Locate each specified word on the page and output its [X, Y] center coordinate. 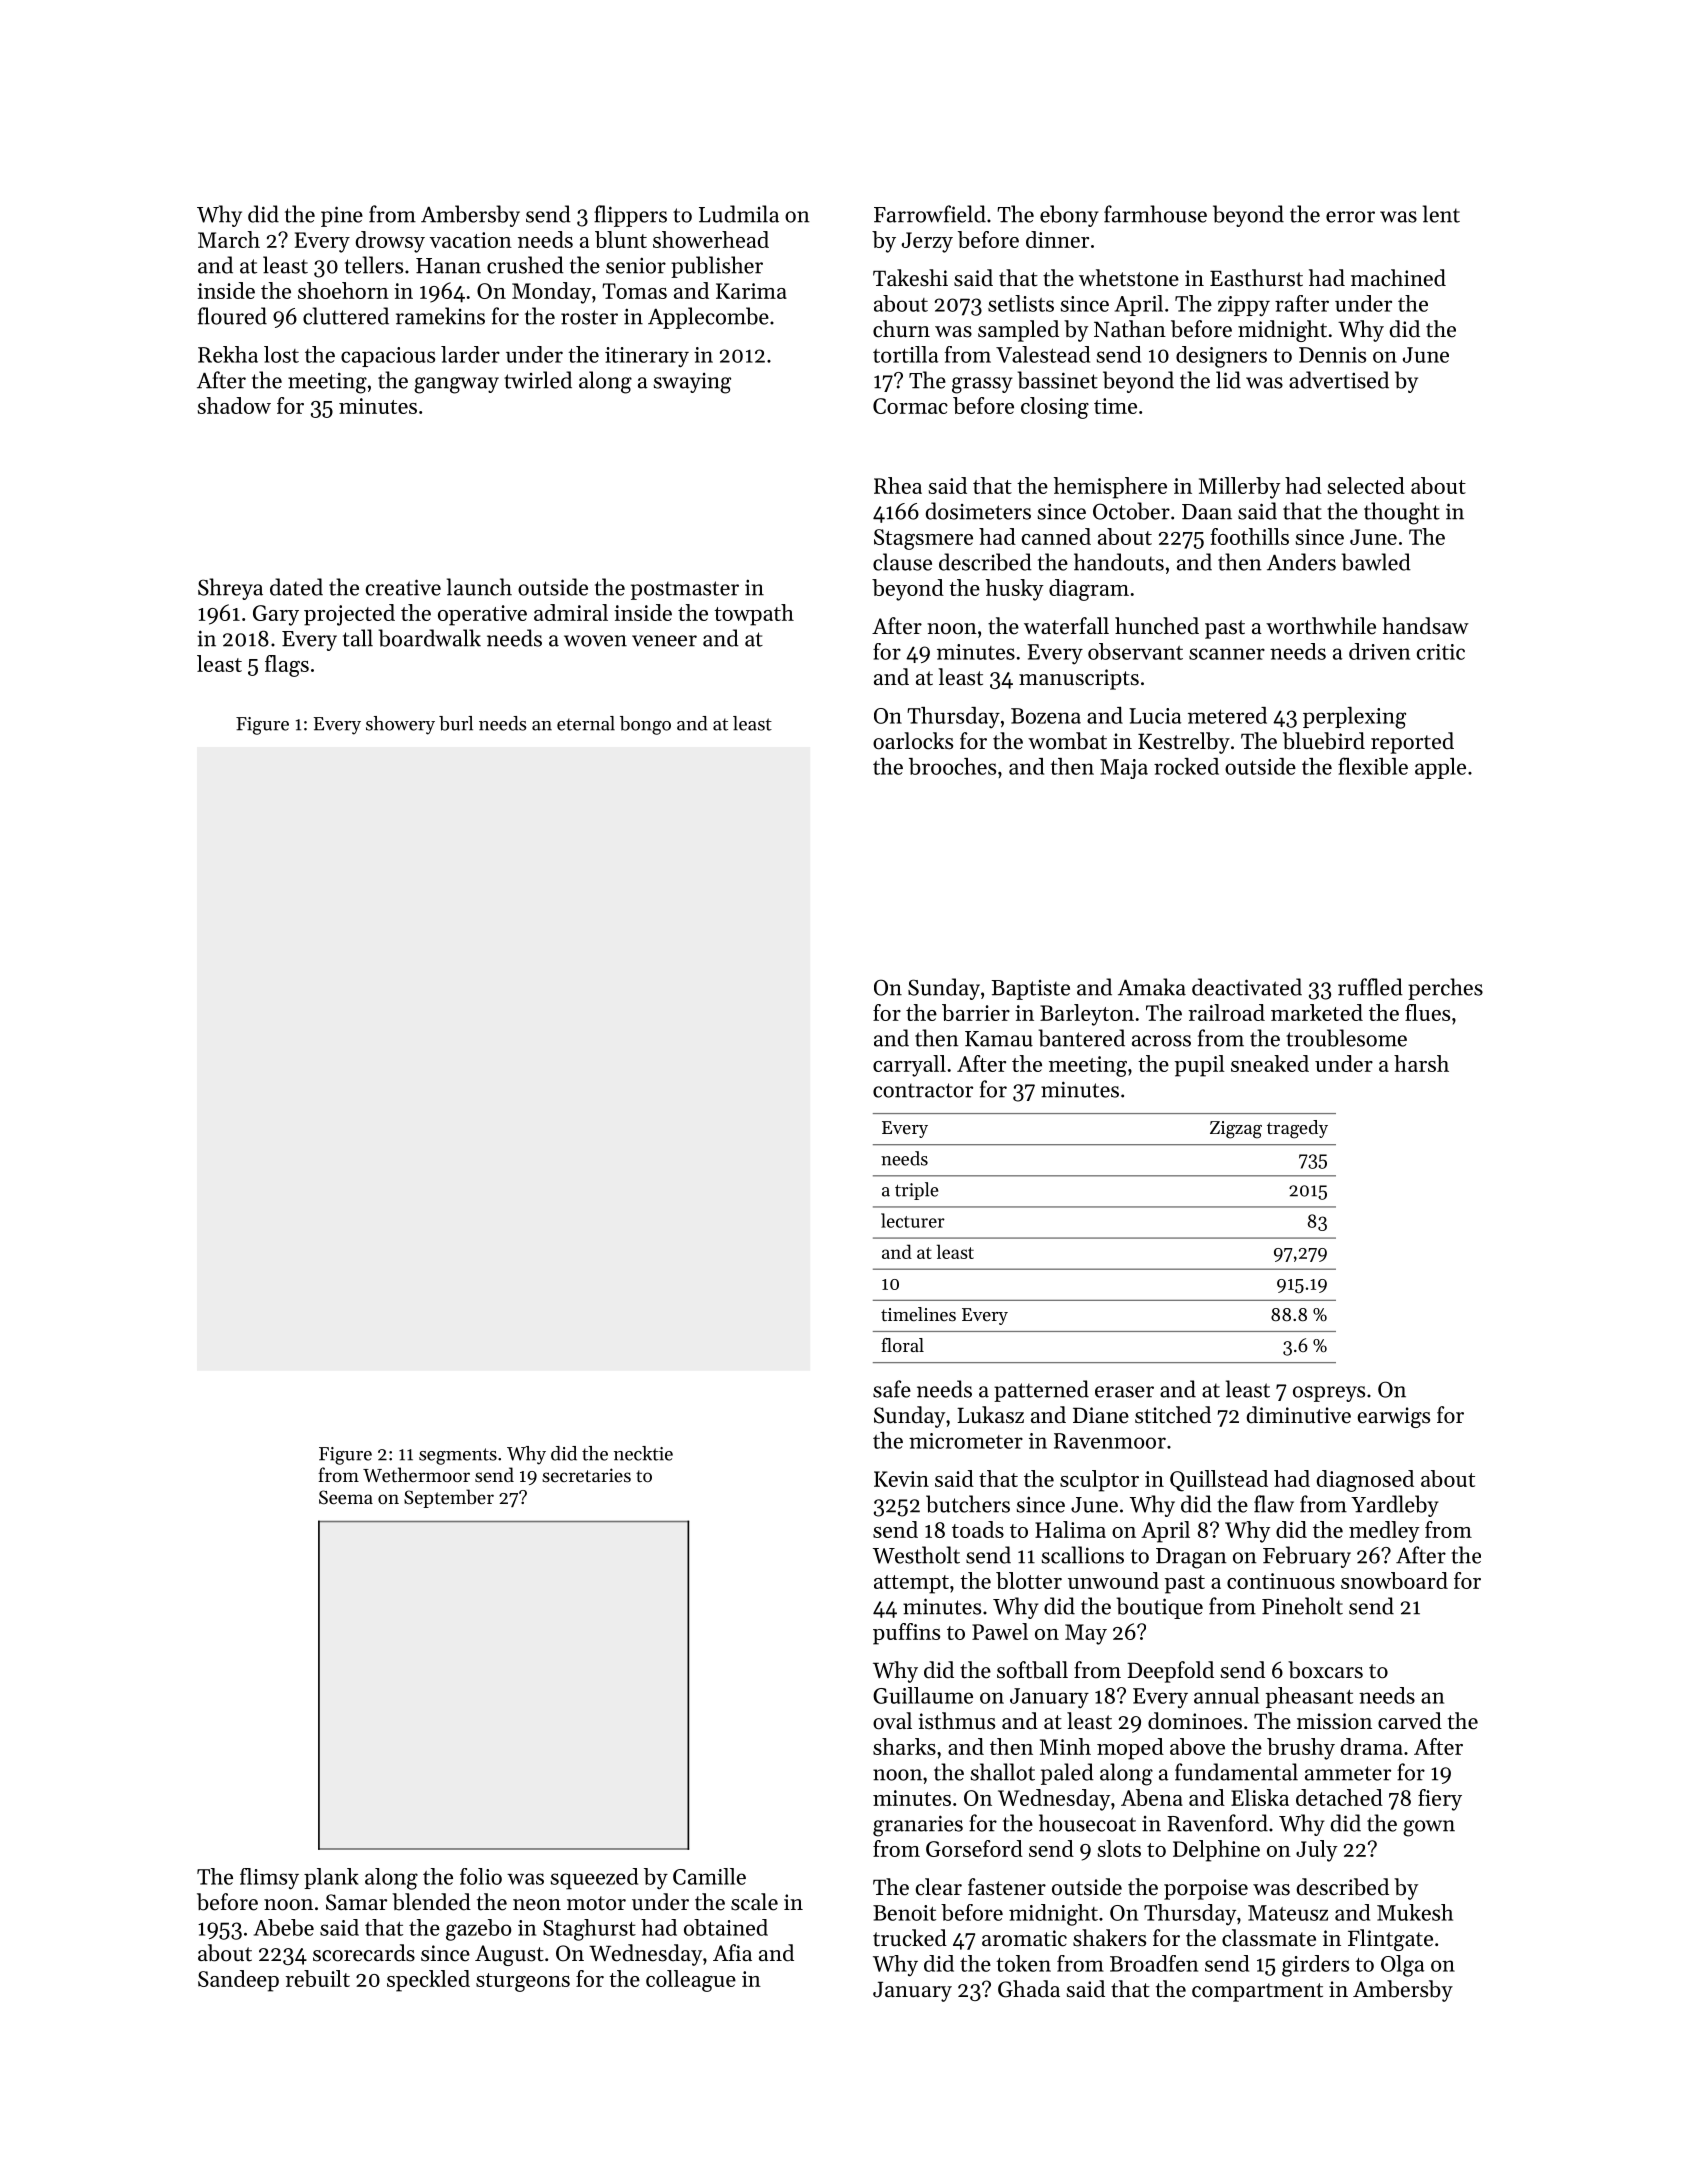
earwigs [1394, 1417]
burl [456, 723]
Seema [346, 1497]
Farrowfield [930, 214]
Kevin [901, 1479]
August [509, 1955]
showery [400, 725]
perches [1445, 989]
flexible [1373, 766]
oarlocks [913, 741]
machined [1398, 278]
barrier [976, 1012]
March [229, 239]
